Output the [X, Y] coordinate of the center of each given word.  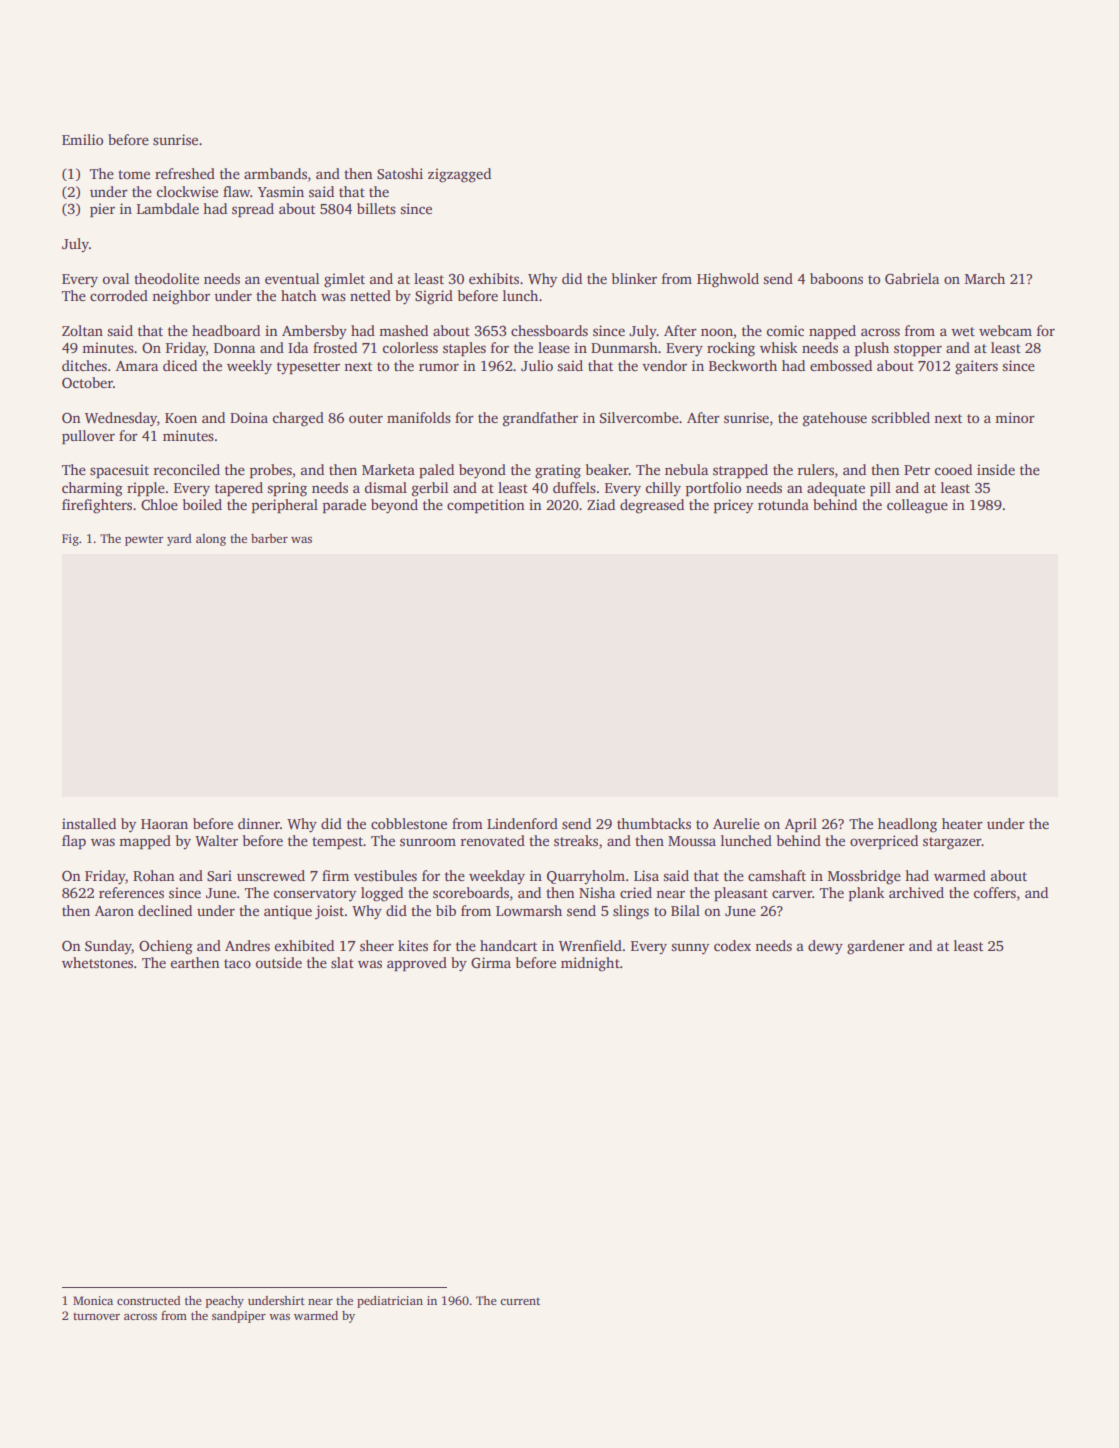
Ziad [601, 504]
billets [376, 208]
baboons [836, 278]
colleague [917, 506]
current [520, 1301]
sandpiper [239, 1317]
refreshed [185, 173]
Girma [491, 962]
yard [179, 540]
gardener [876, 947]
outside [279, 962]
